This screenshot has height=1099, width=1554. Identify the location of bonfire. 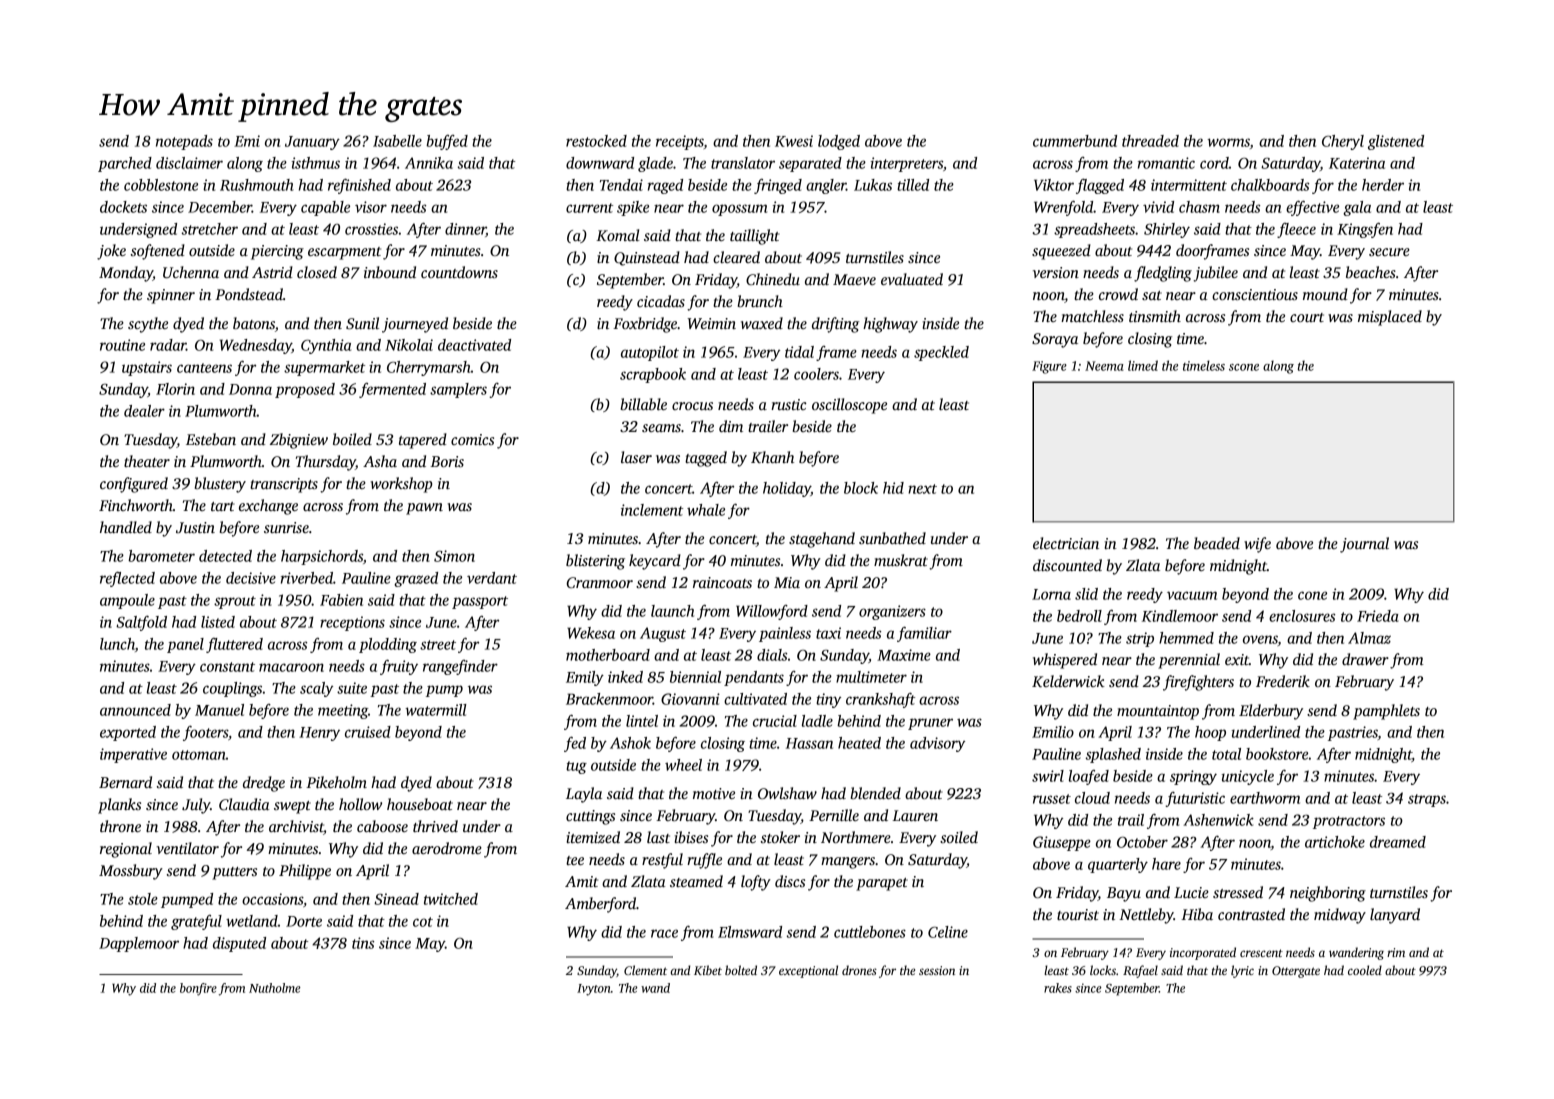
(198, 989).
